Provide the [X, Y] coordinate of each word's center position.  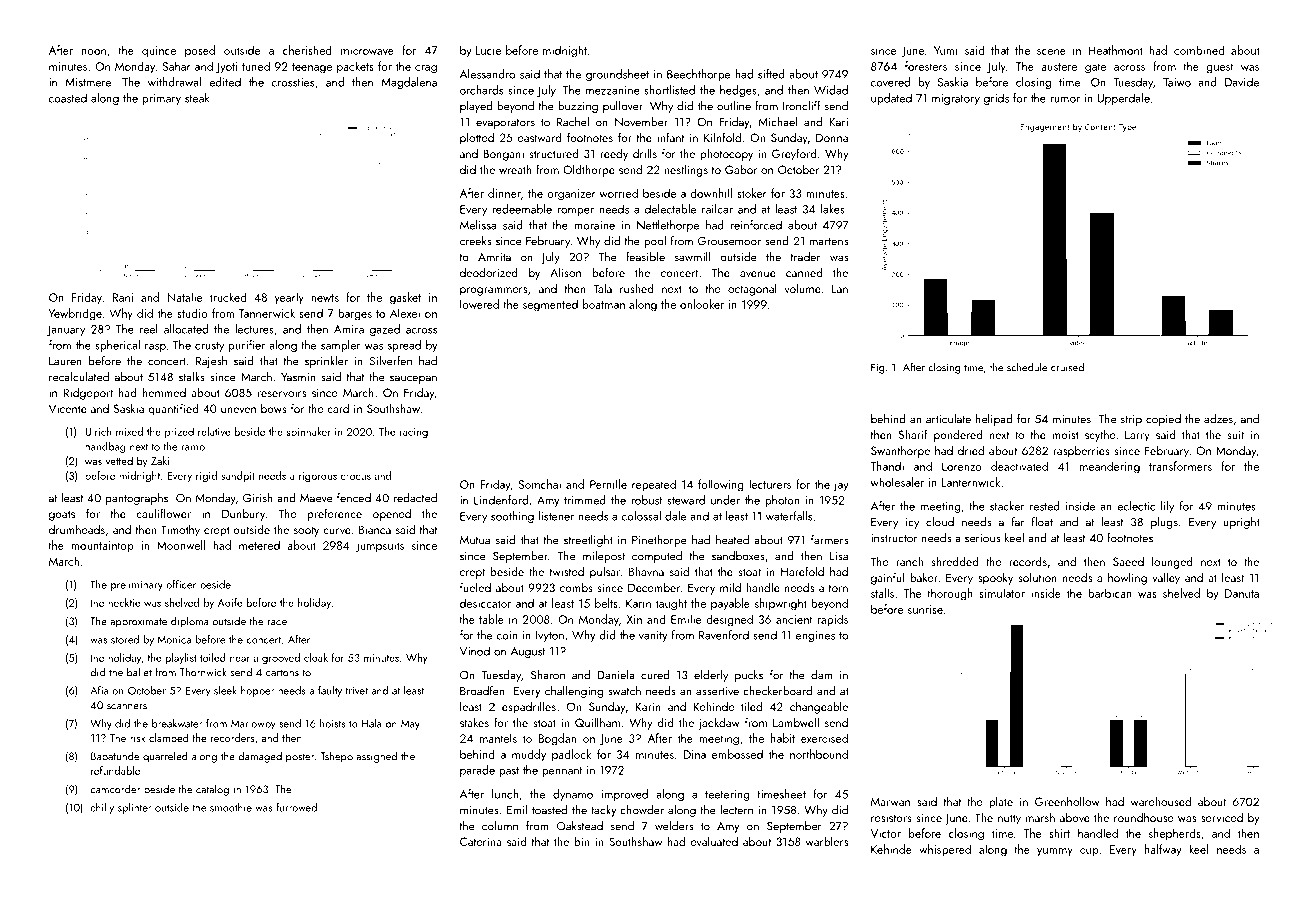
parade [477, 771]
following [721, 485]
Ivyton [550, 636]
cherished [307, 50]
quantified [173, 409]
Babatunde [115, 756]
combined [1199, 50]
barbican [1110, 593]
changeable [819, 708]
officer [181, 584]
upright [1242, 523]
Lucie [488, 50]
